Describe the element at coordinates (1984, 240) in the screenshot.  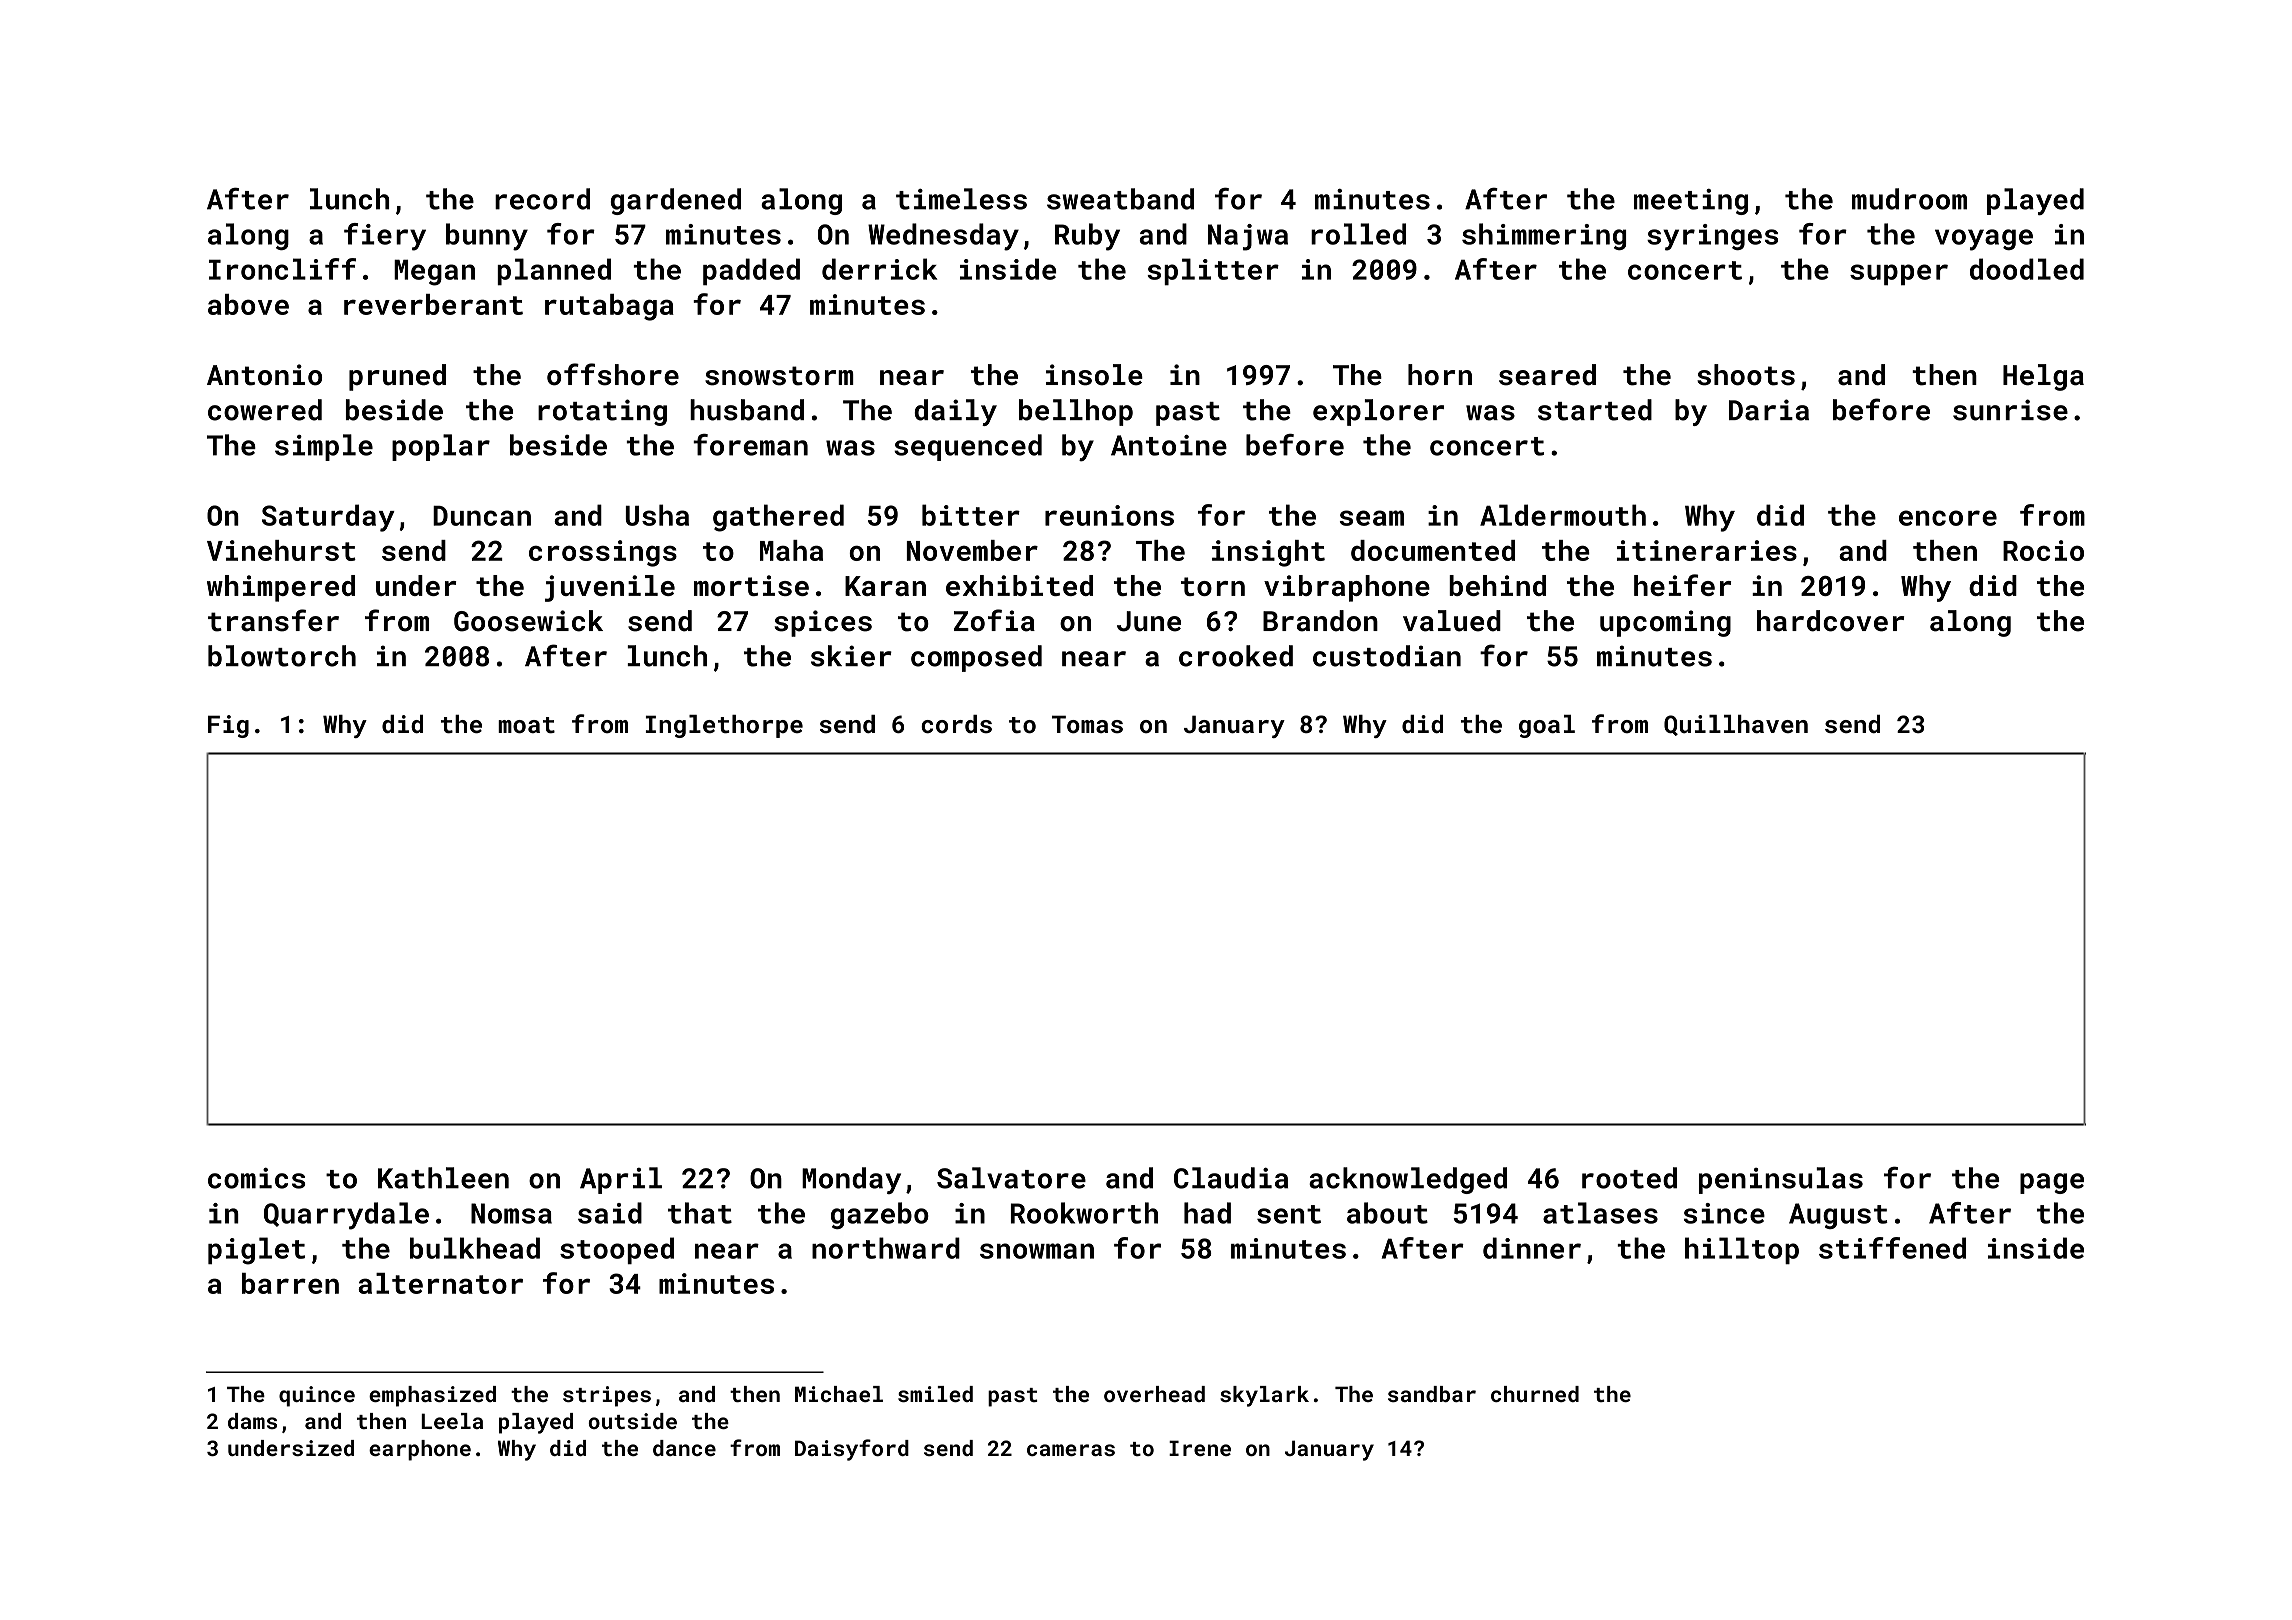
I see `voyage` at that location.
